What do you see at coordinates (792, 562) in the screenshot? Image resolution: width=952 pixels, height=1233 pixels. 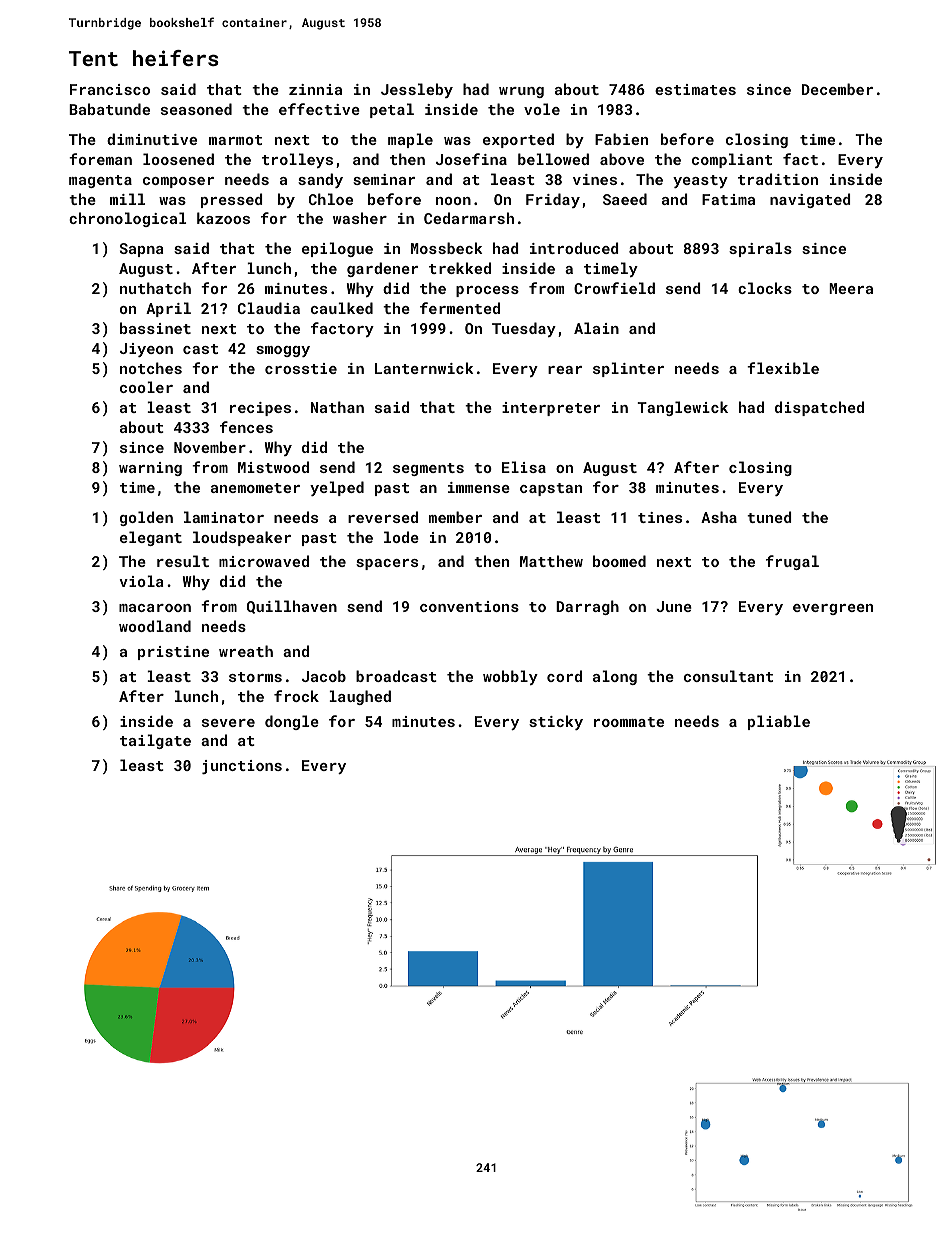 I see `frugal` at bounding box center [792, 562].
